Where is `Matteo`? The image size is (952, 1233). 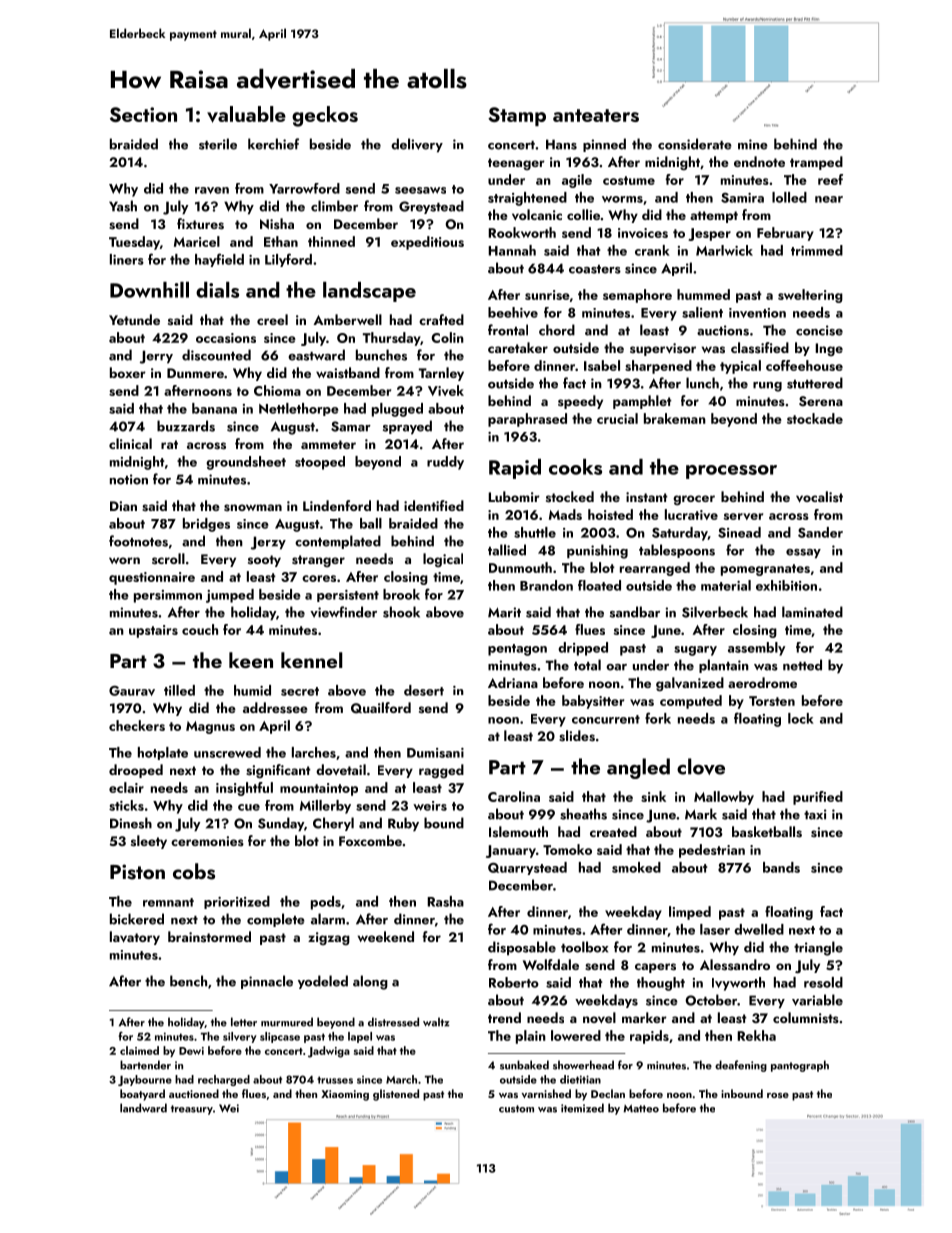
Matteo is located at coordinates (641, 1108).
